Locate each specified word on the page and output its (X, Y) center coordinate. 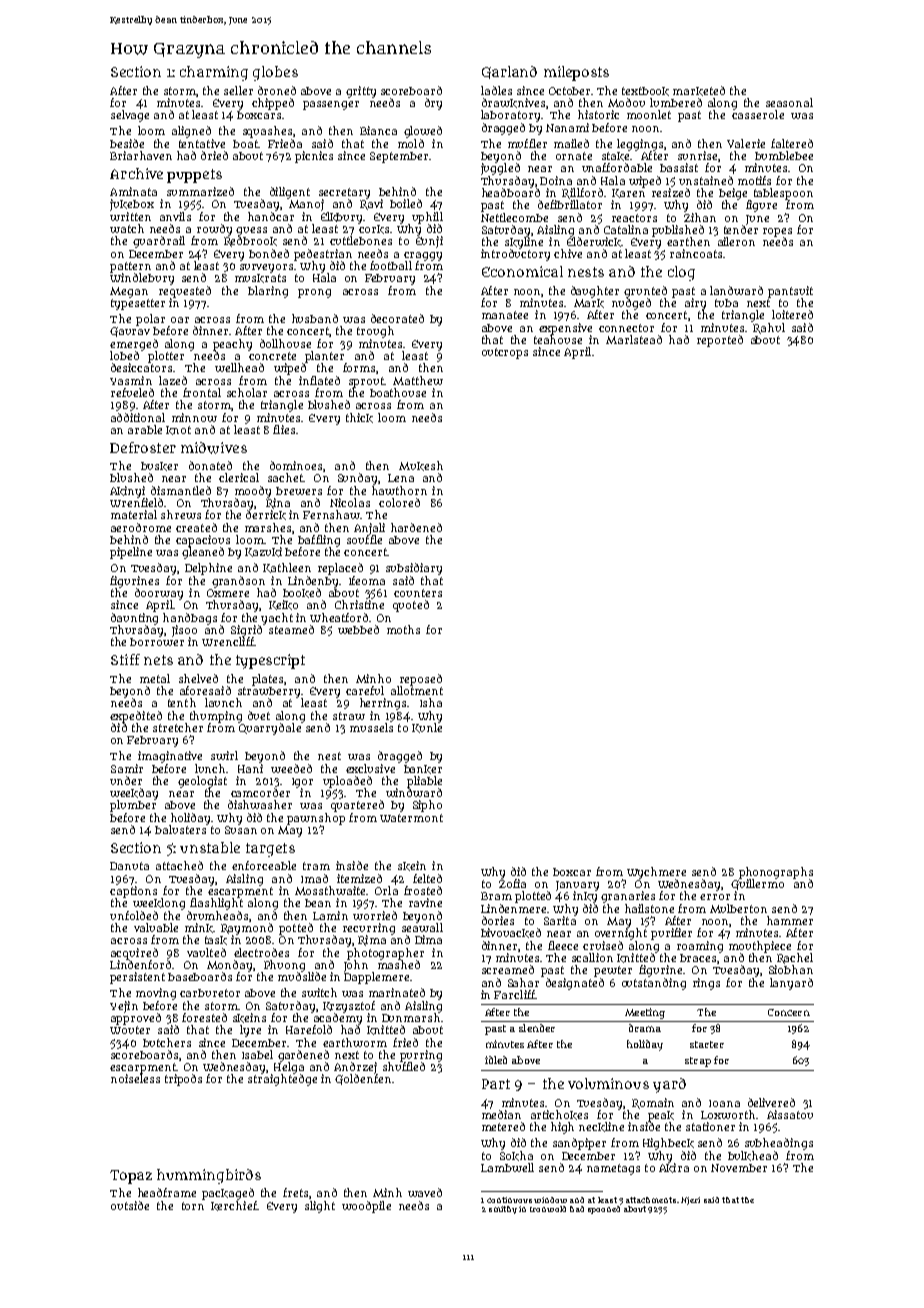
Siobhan (791, 969)
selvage (130, 116)
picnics (314, 157)
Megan (129, 292)
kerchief (234, 1206)
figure (761, 206)
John (356, 966)
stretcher (178, 727)
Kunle (427, 728)
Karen (628, 193)
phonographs (776, 873)
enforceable (264, 865)
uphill (427, 218)
